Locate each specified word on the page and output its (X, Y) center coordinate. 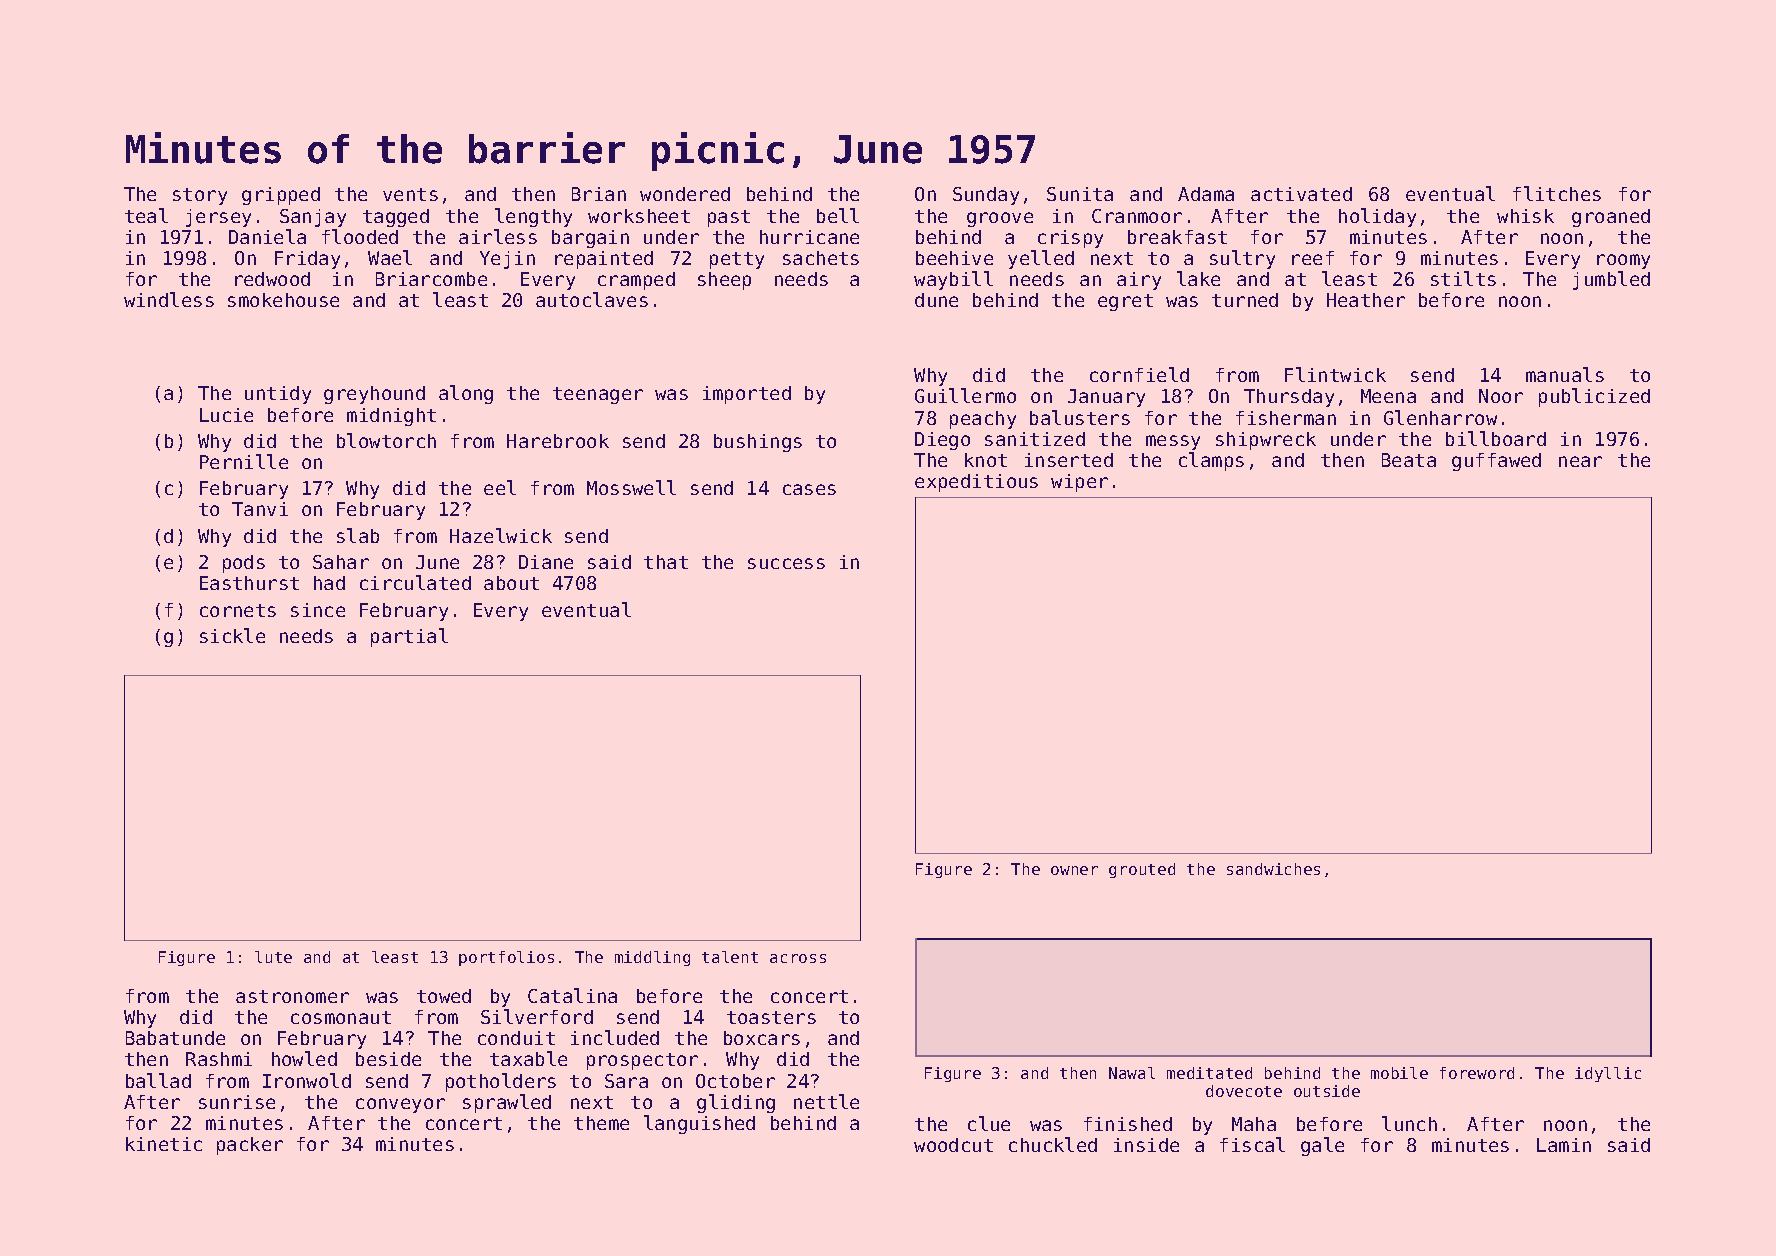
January (1106, 398)
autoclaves (592, 299)
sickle (232, 635)
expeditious (976, 483)
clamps (1211, 461)
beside (388, 1059)
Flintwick (1335, 374)
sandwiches (1273, 869)
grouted (1142, 870)
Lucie (226, 415)
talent (730, 957)
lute (273, 957)
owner (1074, 870)
